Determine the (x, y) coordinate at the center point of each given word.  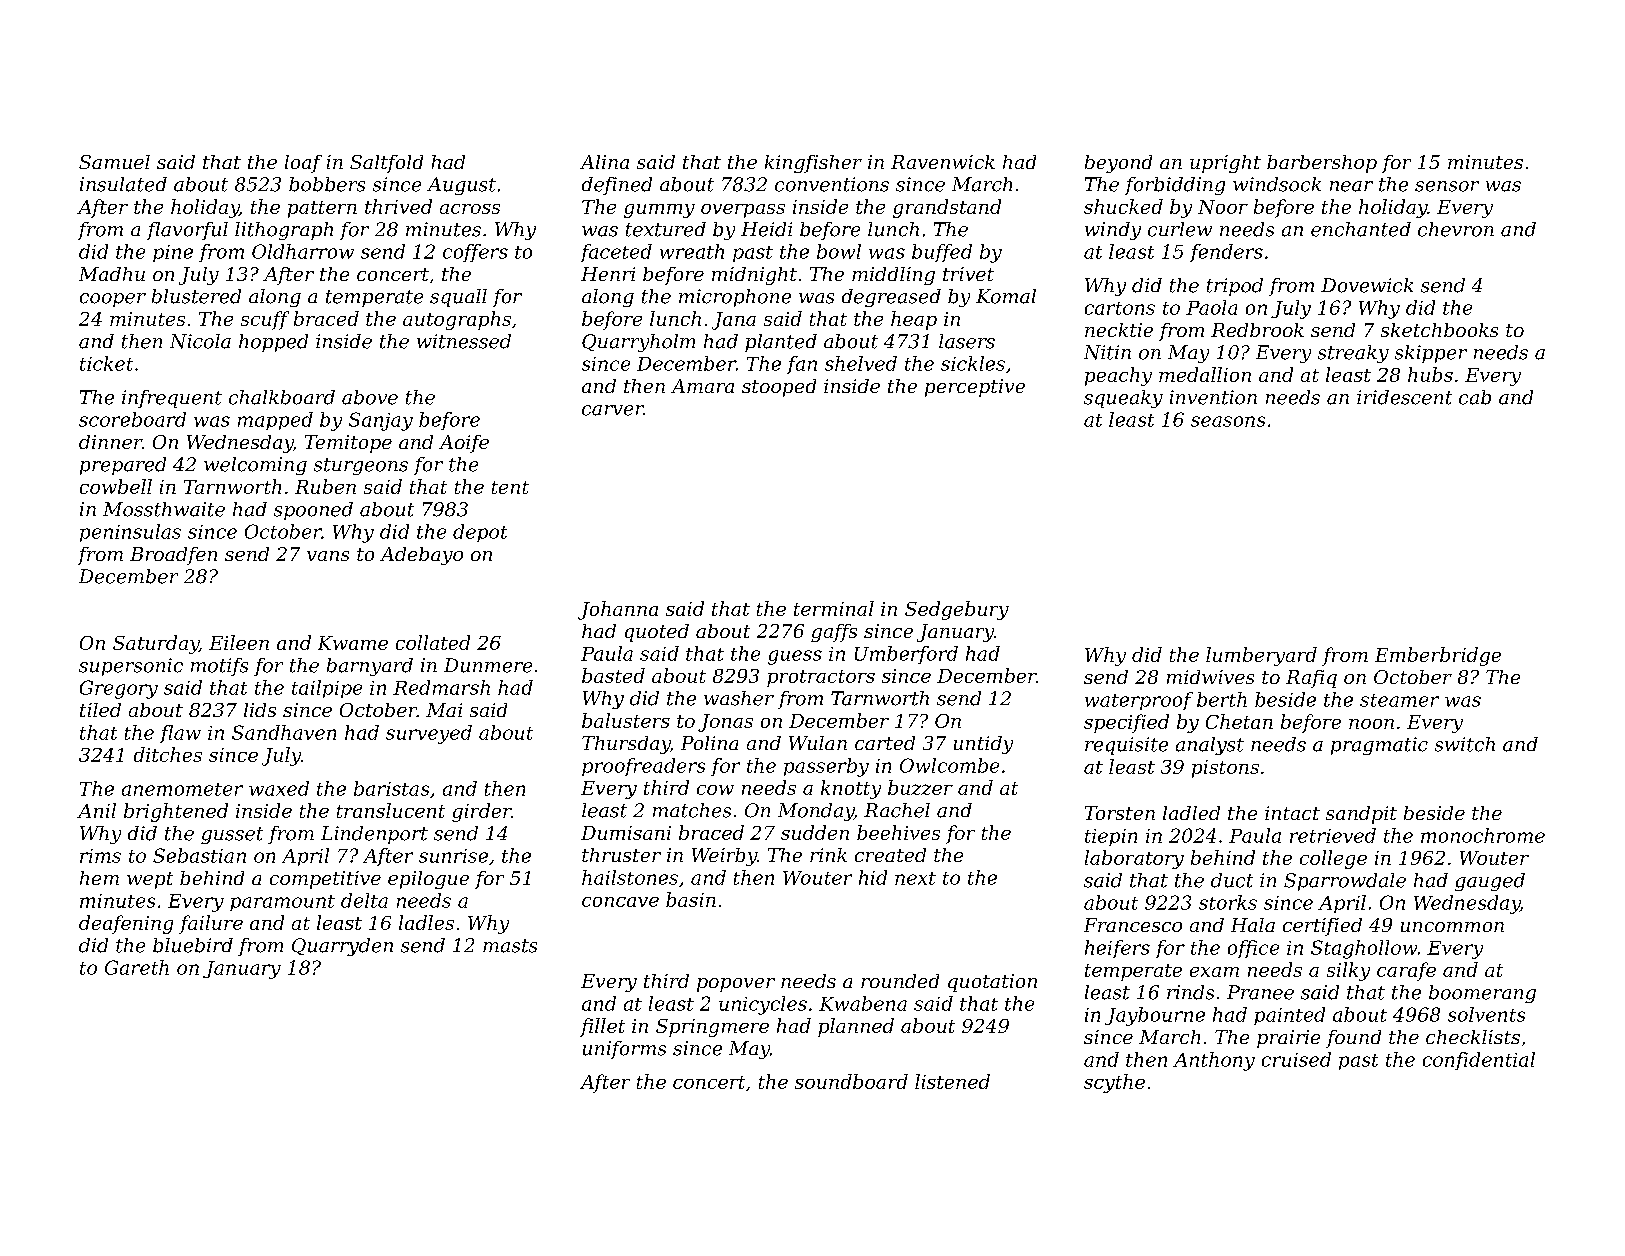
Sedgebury (957, 610)
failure (211, 924)
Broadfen (173, 556)
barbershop (1322, 164)
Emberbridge (1438, 656)
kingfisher (813, 164)
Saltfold (386, 164)
